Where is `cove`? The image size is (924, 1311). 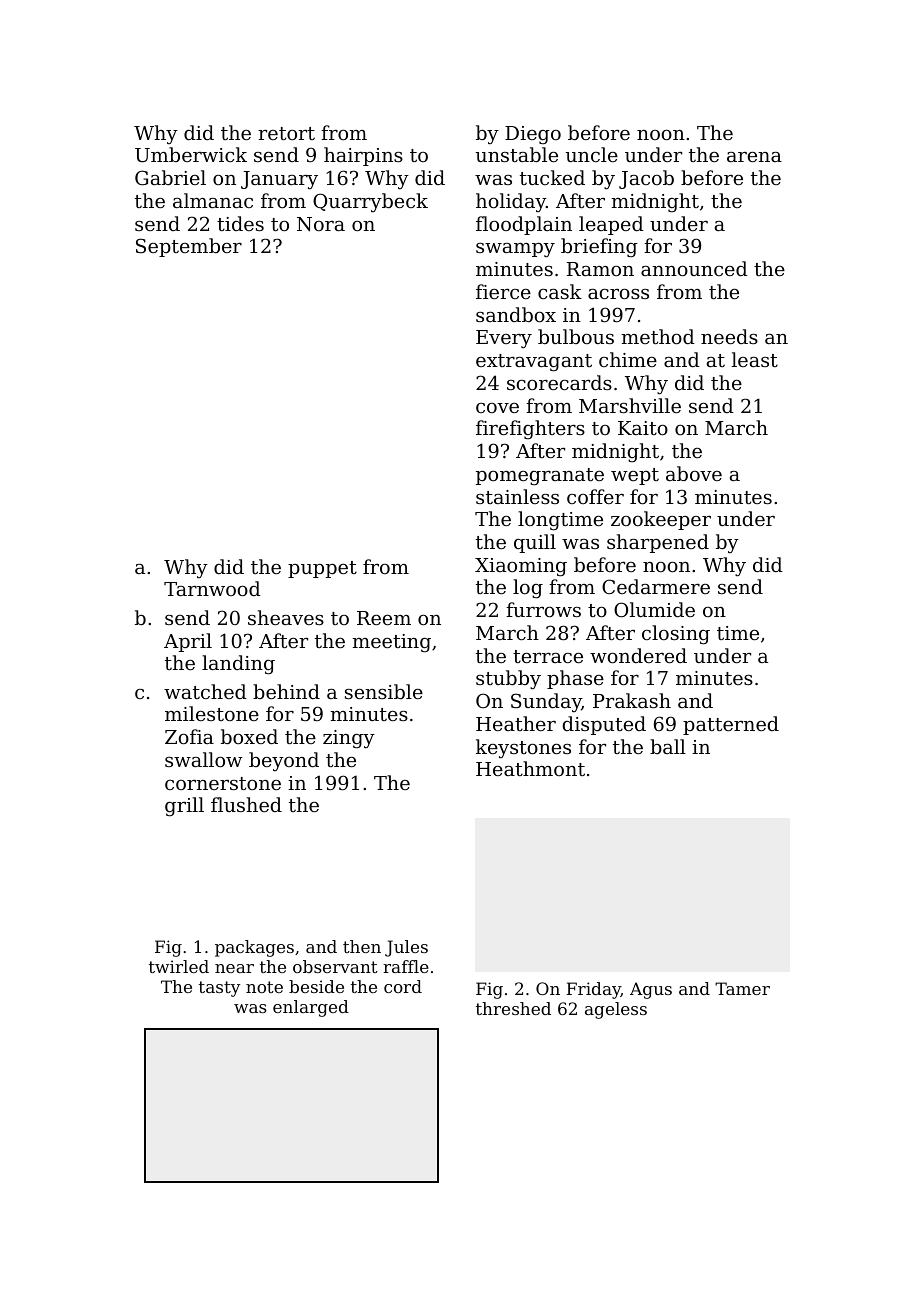
cove is located at coordinates (497, 408).
